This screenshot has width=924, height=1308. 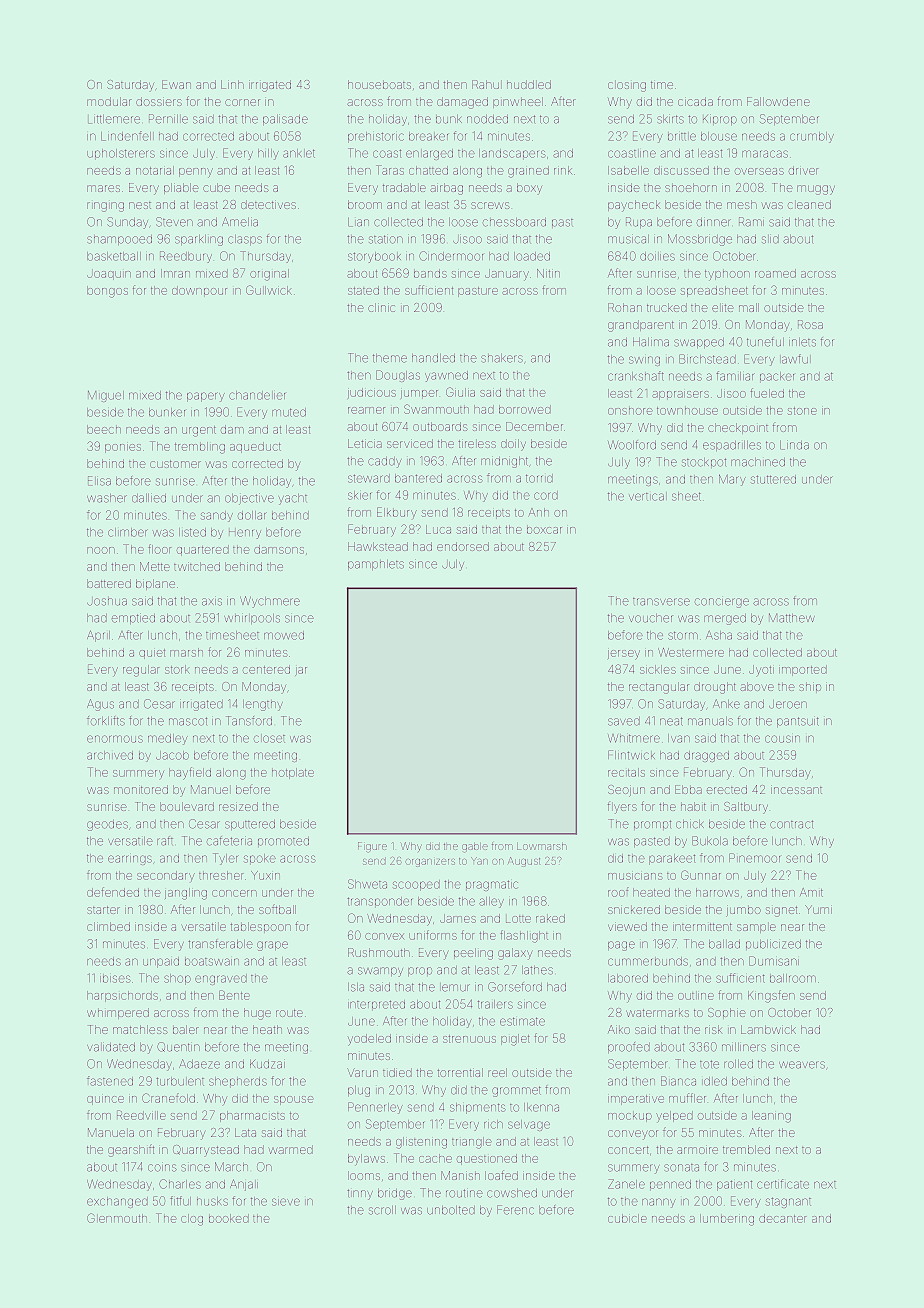 What do you see at coordinates (646, 497) in the screenshot?
I see `vertical` at bounding box center [646, 497].
